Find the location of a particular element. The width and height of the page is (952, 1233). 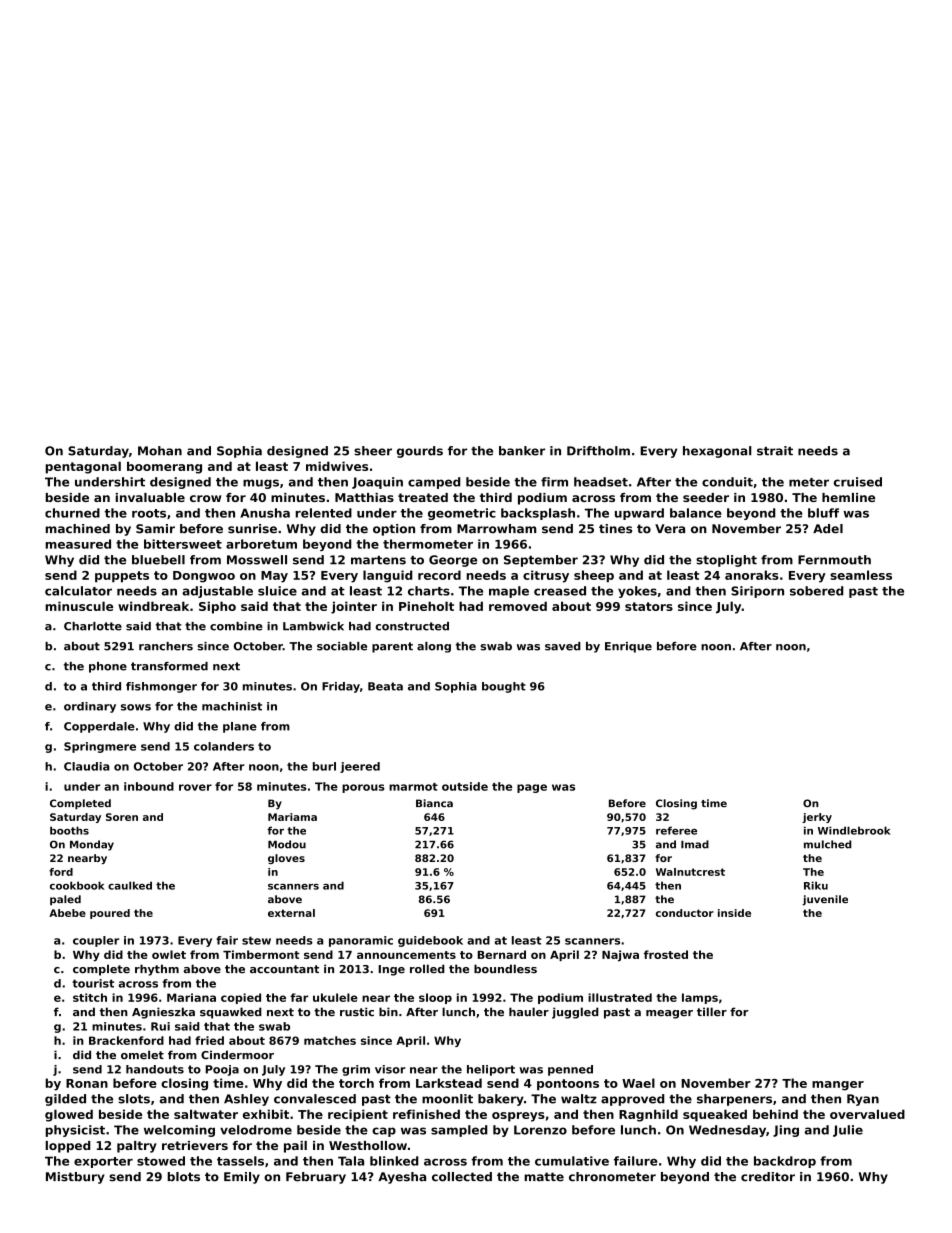

parent is located at coordinates (392, 647).
